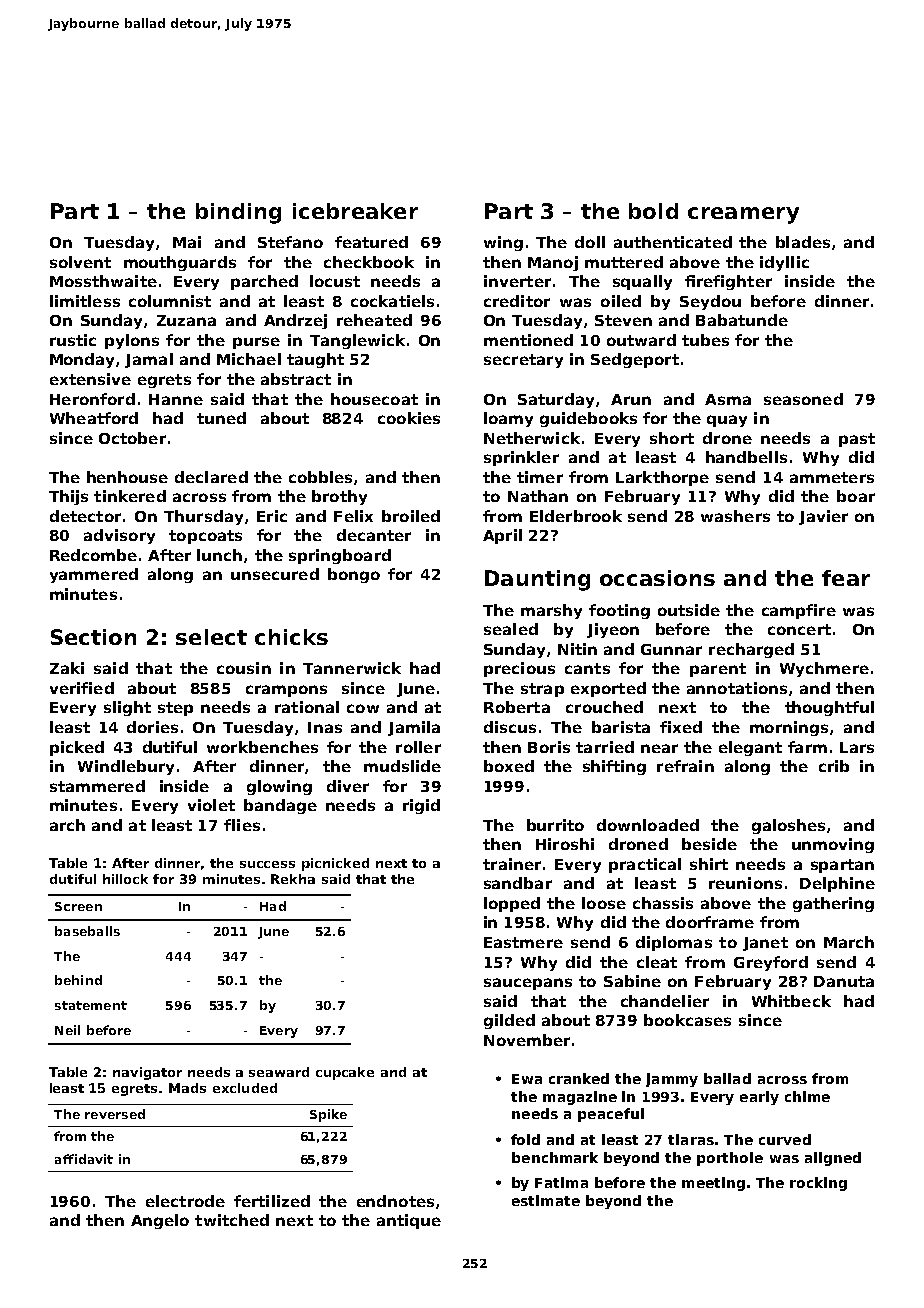 This screenshot has width=924, height=1308. Describe the element at coordinates (681, 727) in the screenshot. I see `fixed` at that location.
